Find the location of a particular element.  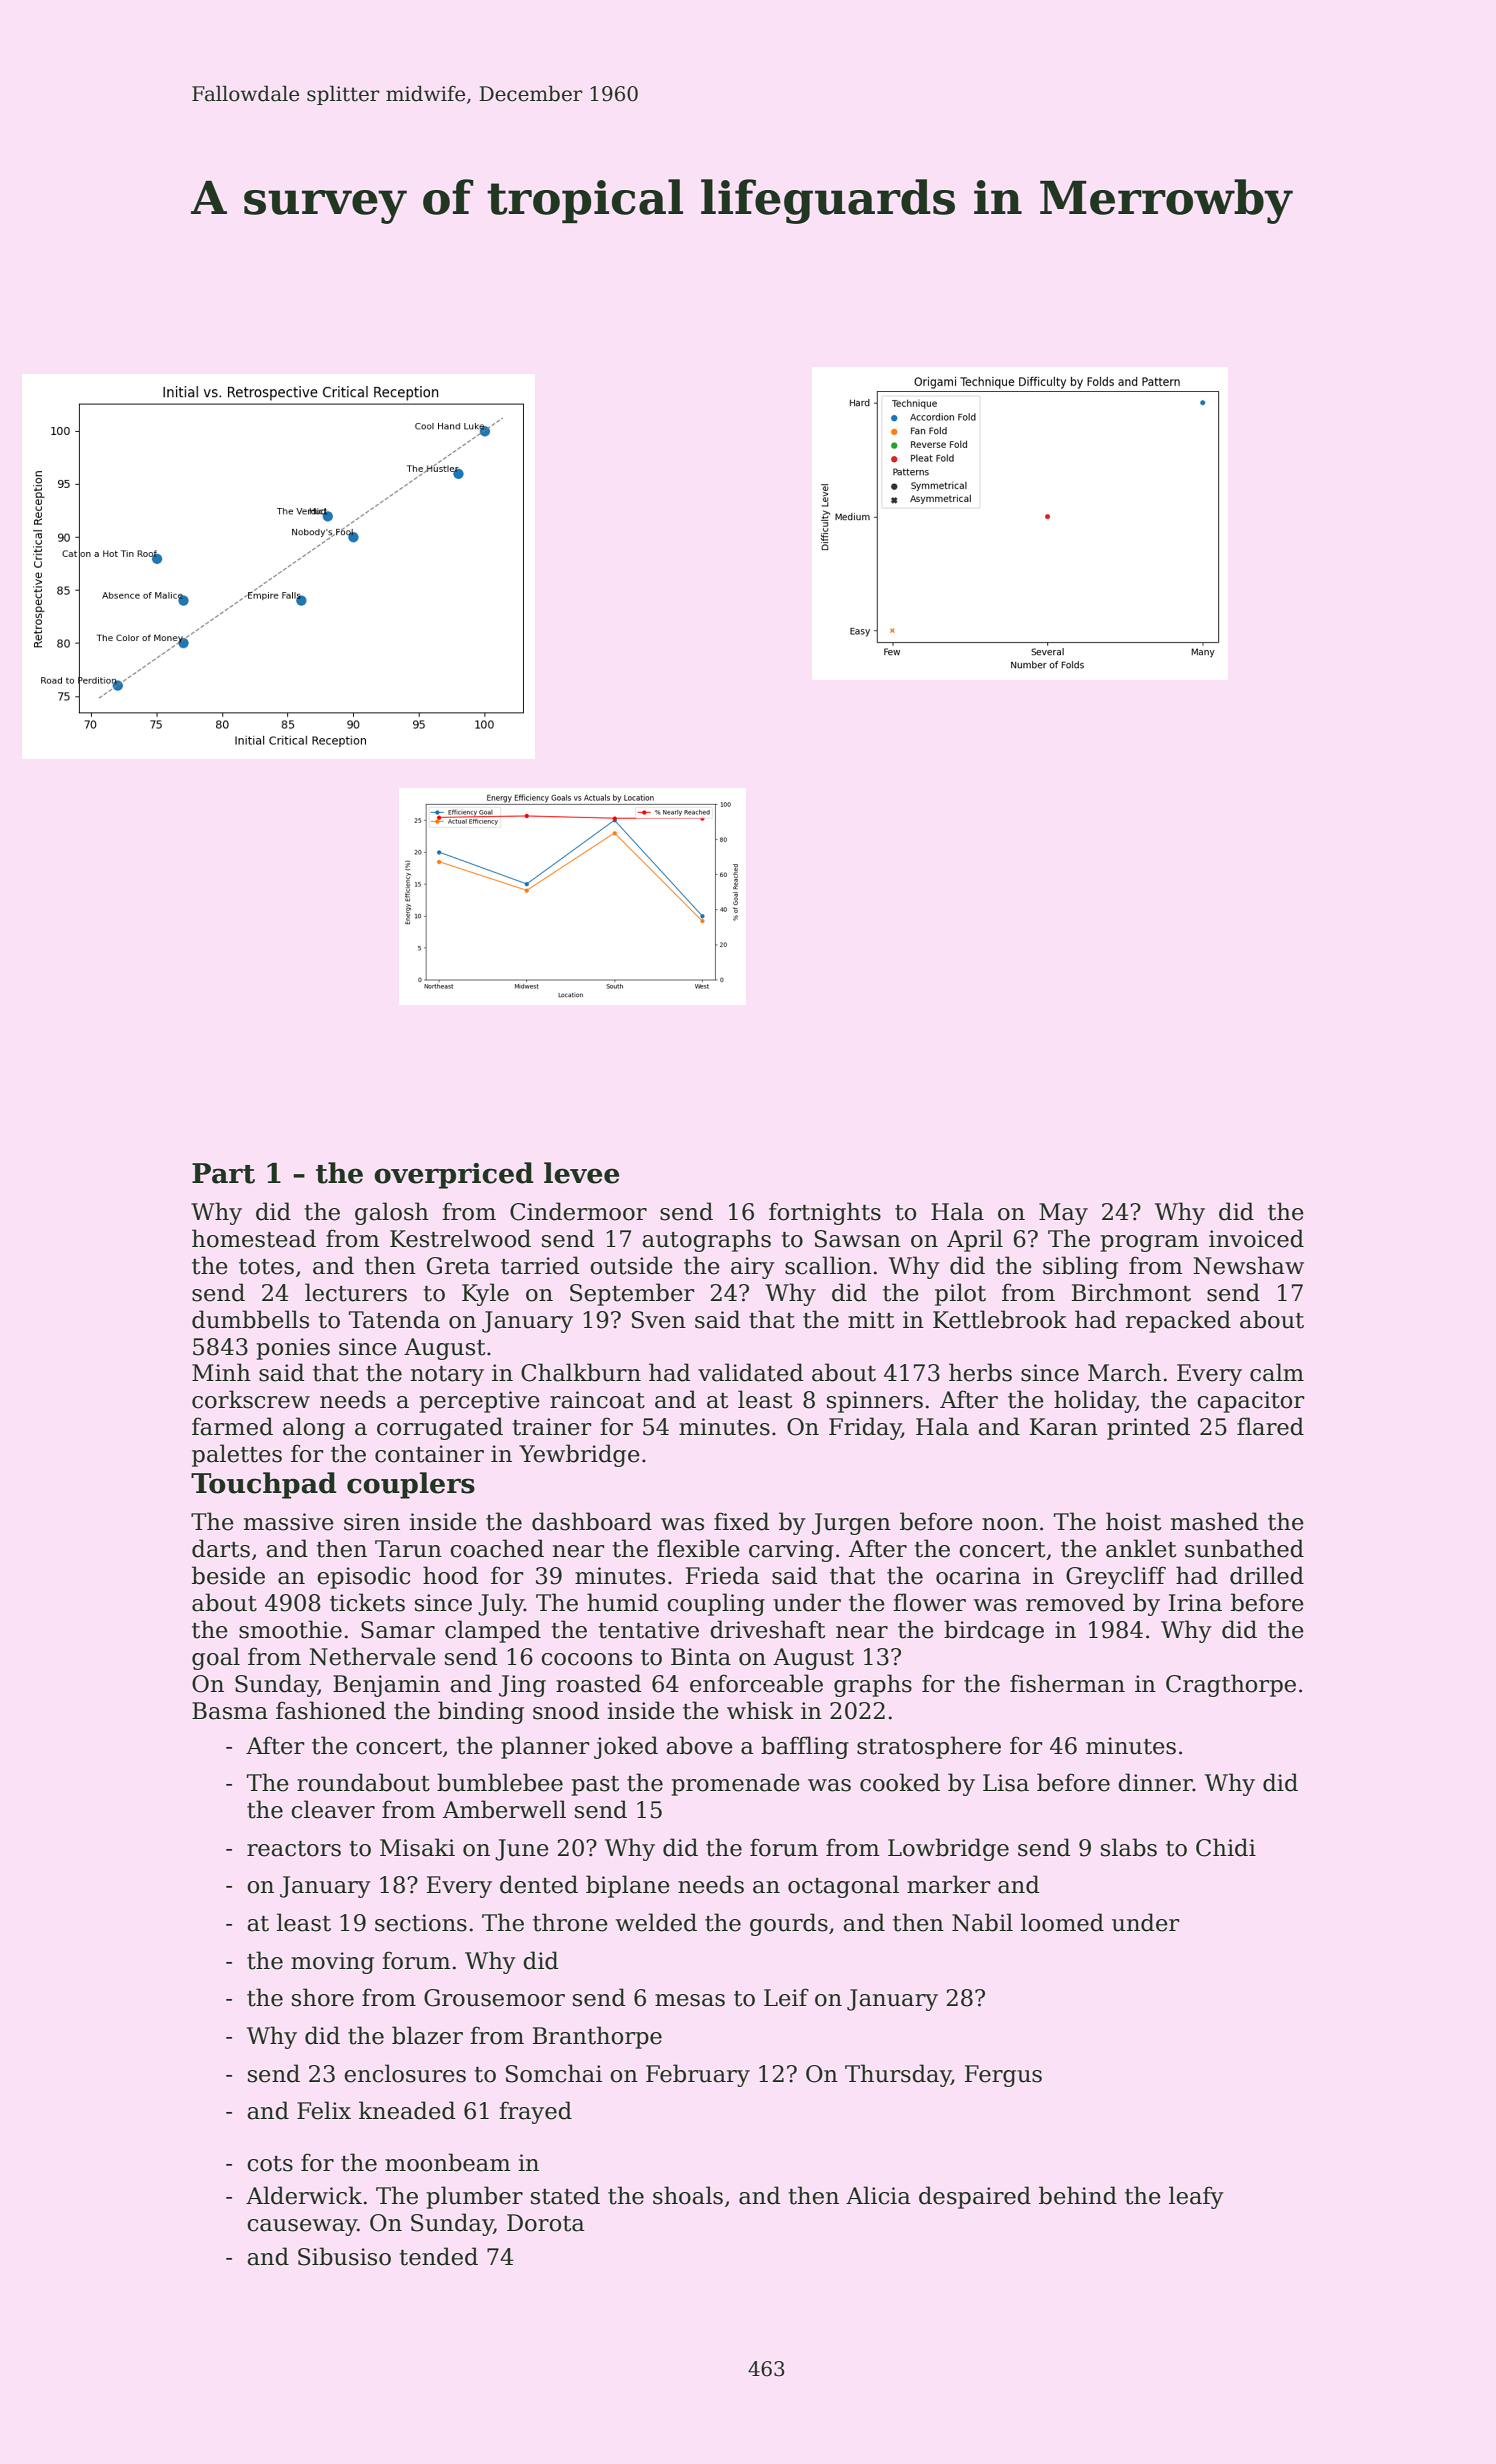

Tatenda is located at coordinates (394, 1319).
